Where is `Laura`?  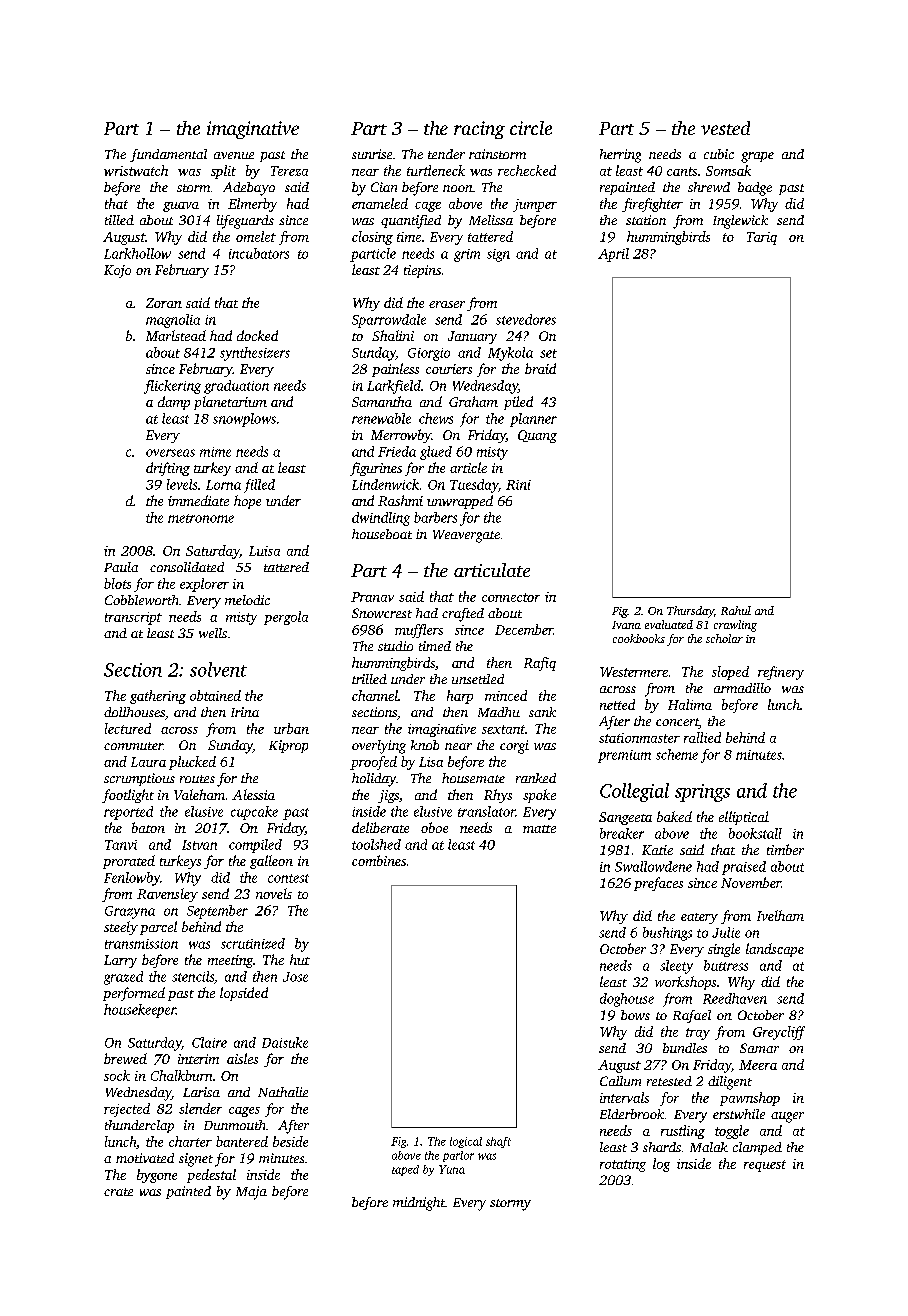
Laura is located at coordinates (148, 762).
